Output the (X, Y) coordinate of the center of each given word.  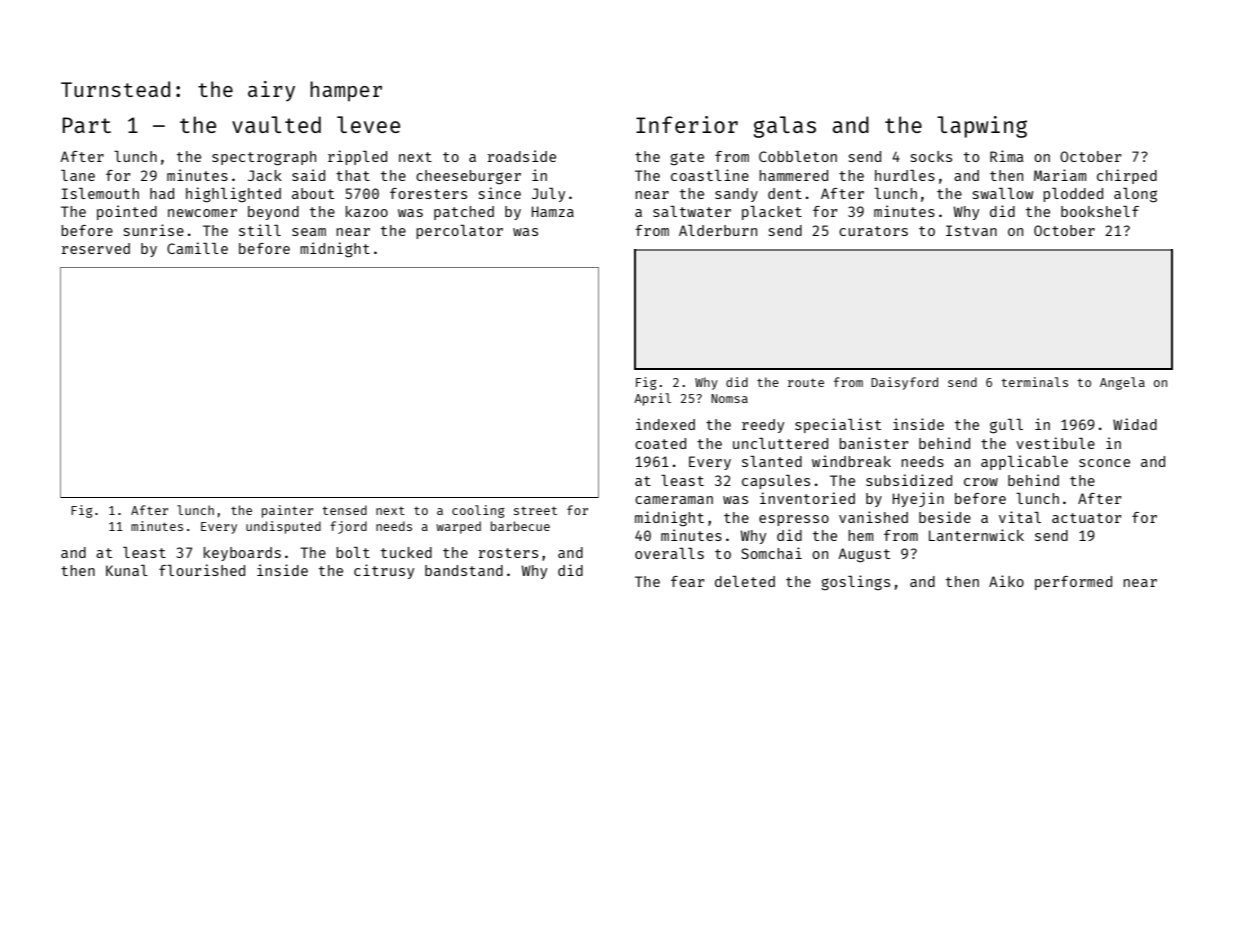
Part (87, 125)
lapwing (982, 127)
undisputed (283, 527)
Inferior (687, 124)
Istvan (971, 230)
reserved (96, 248)
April (652, 399)
